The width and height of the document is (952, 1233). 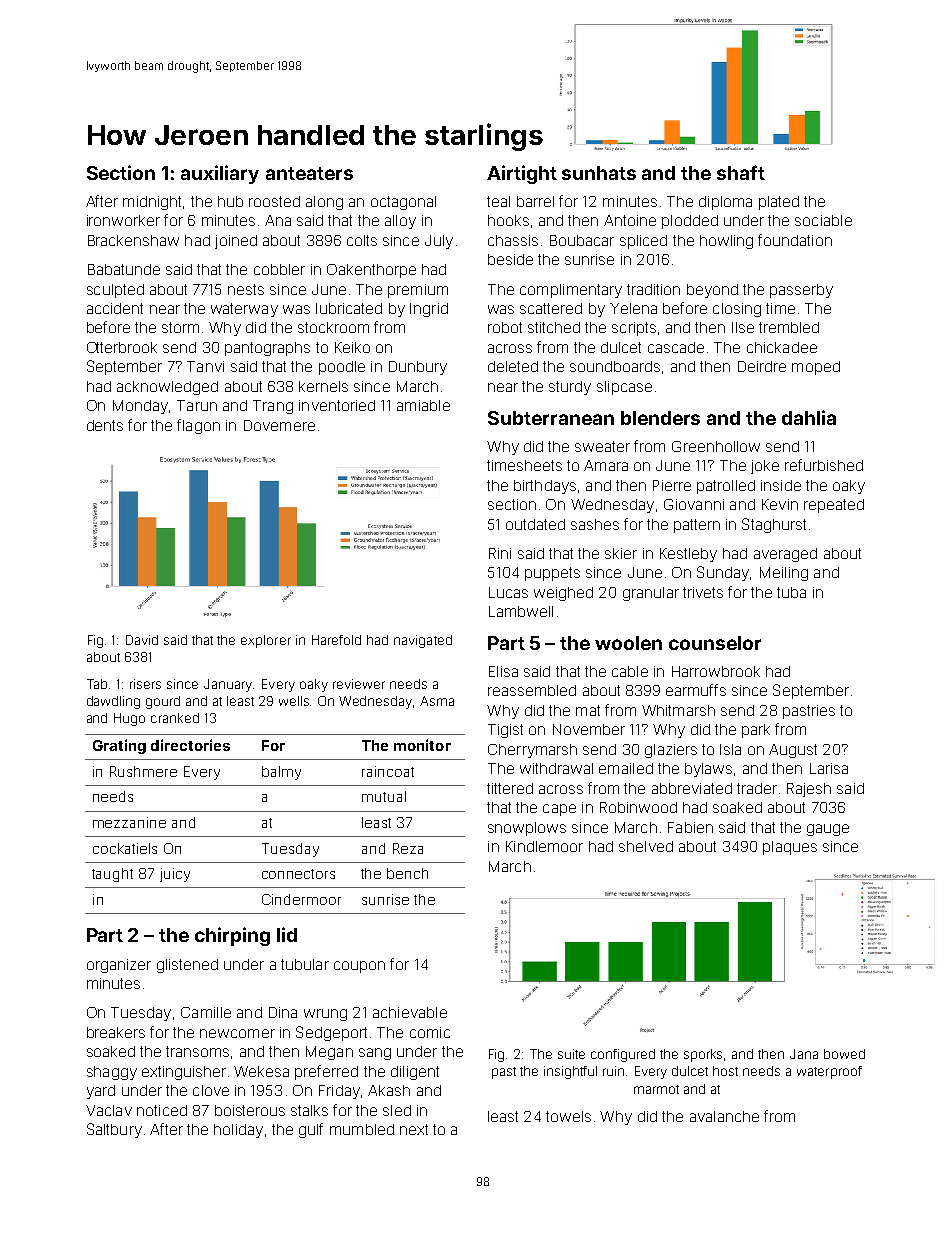 What do you see at coordinates (500, 553) in the document?
I see `Rini` at bounding box center [500, 553].
